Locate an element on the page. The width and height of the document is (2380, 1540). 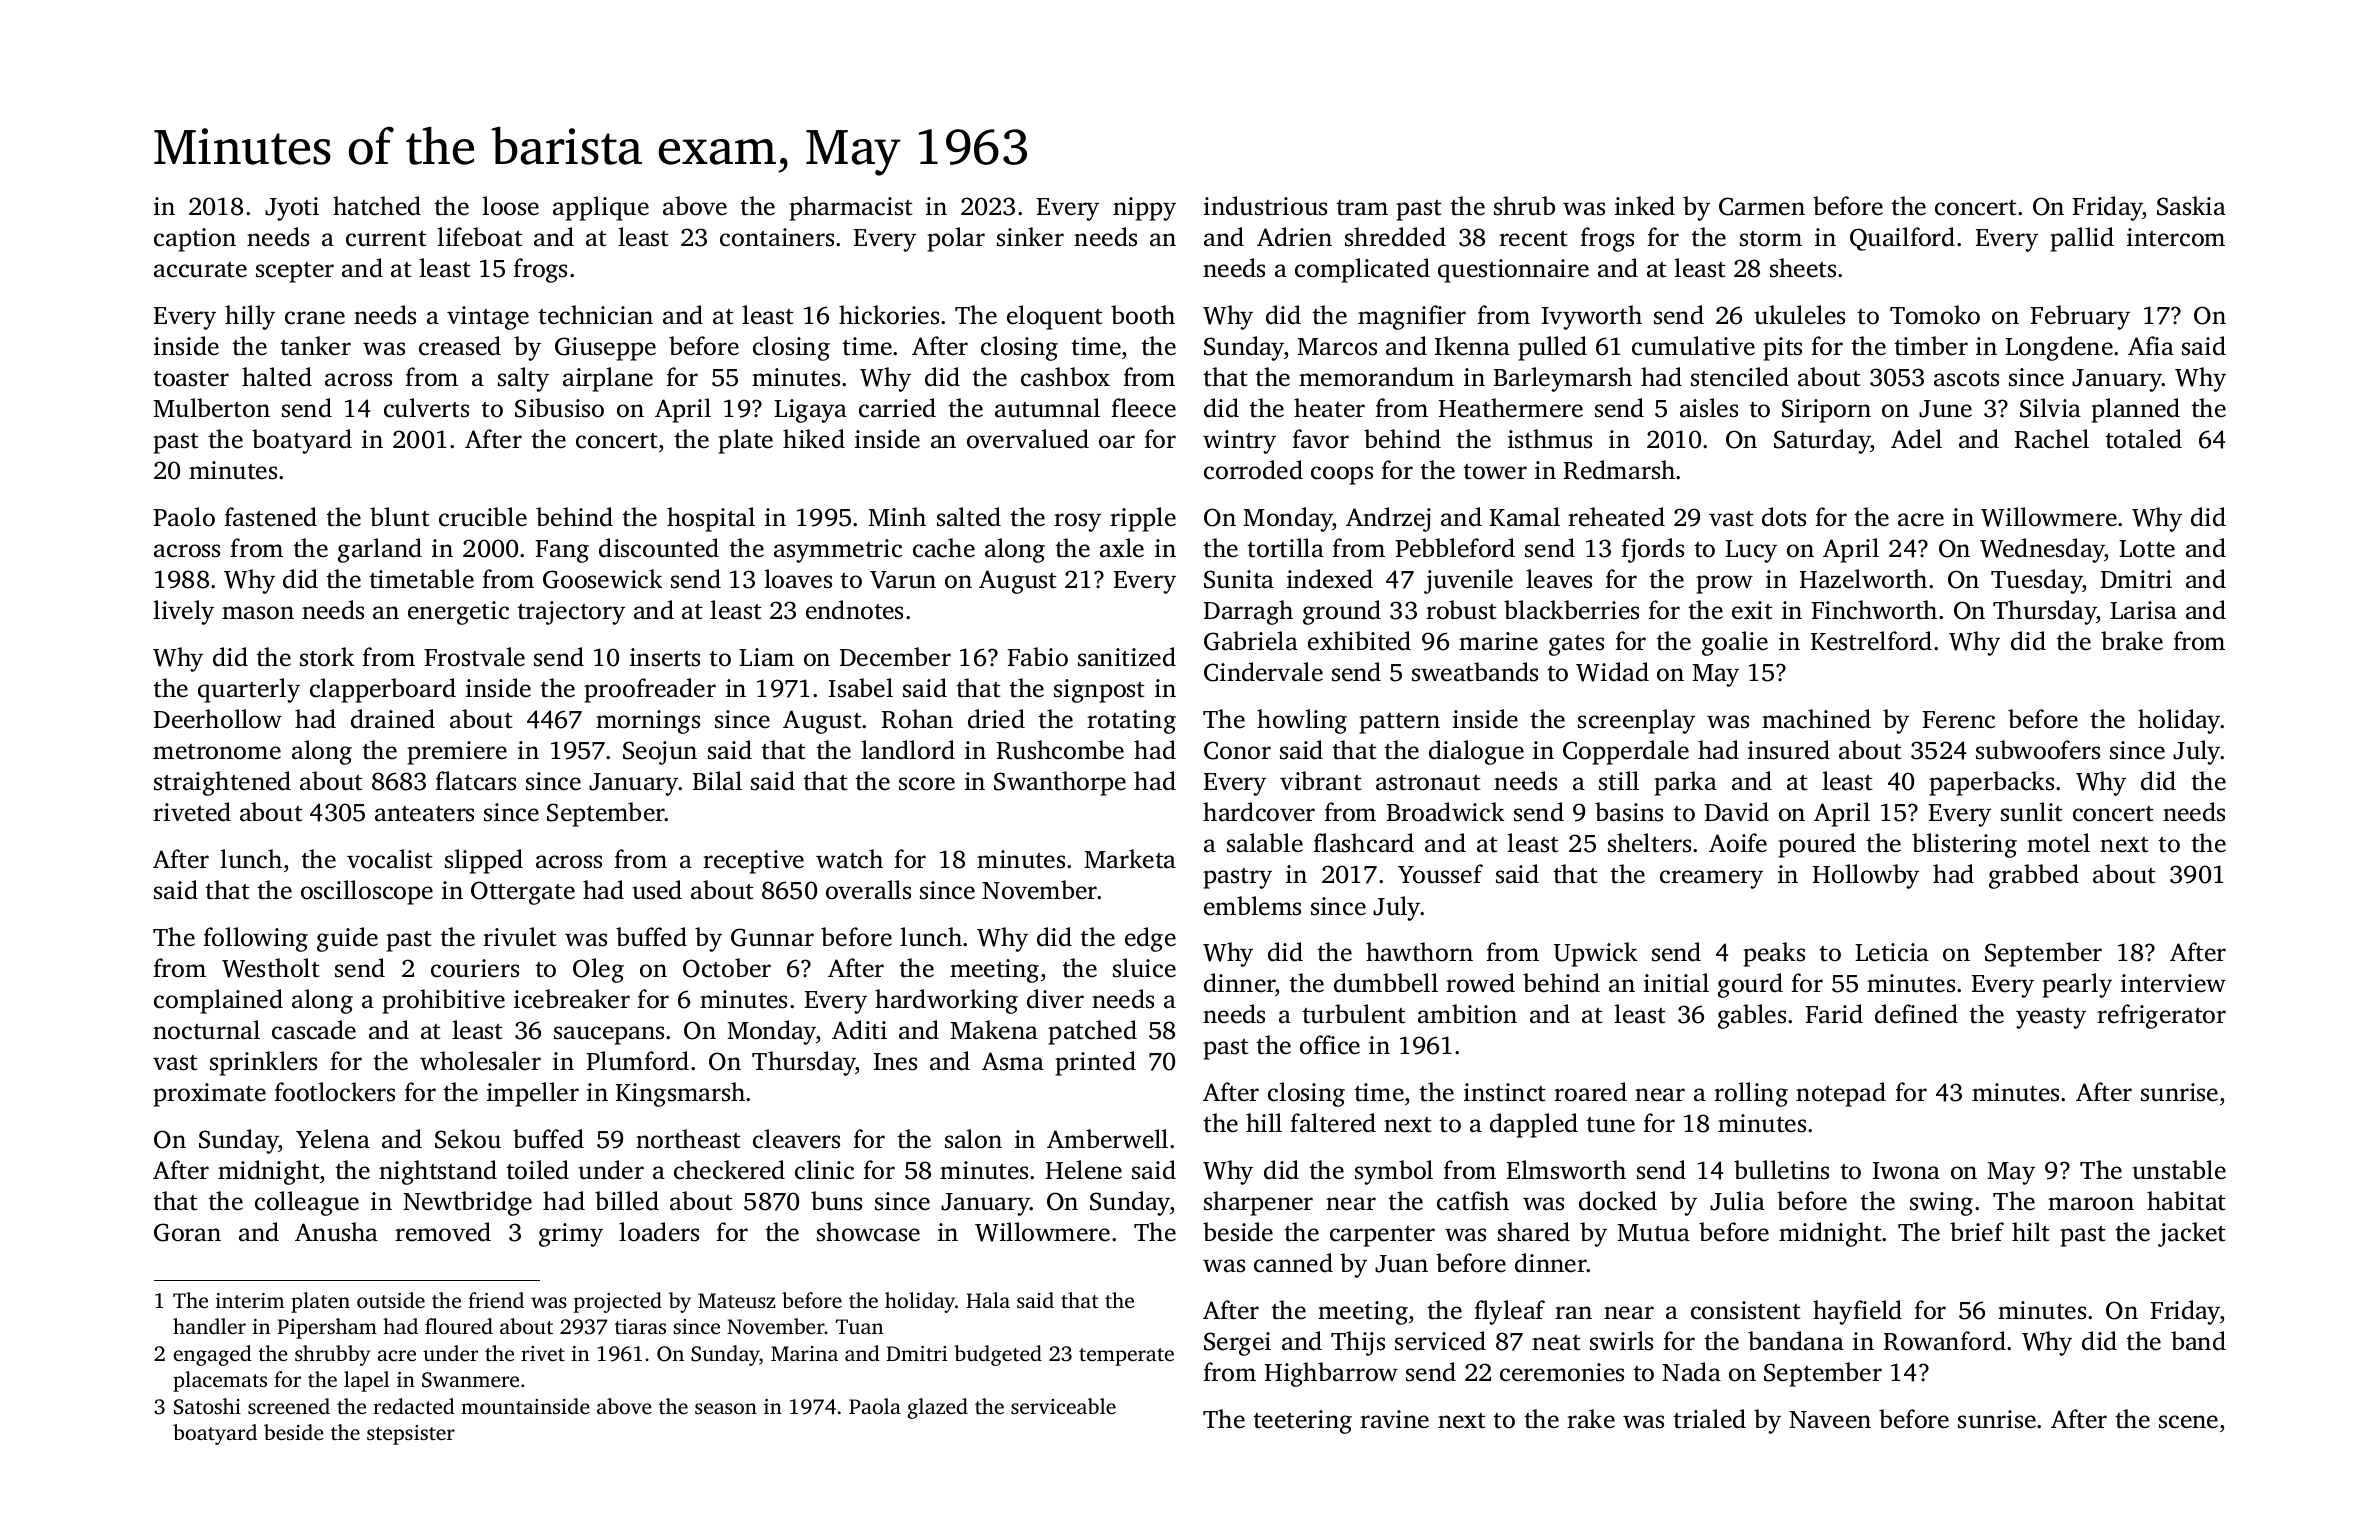
Varun is located at coordinates (903, 580).
